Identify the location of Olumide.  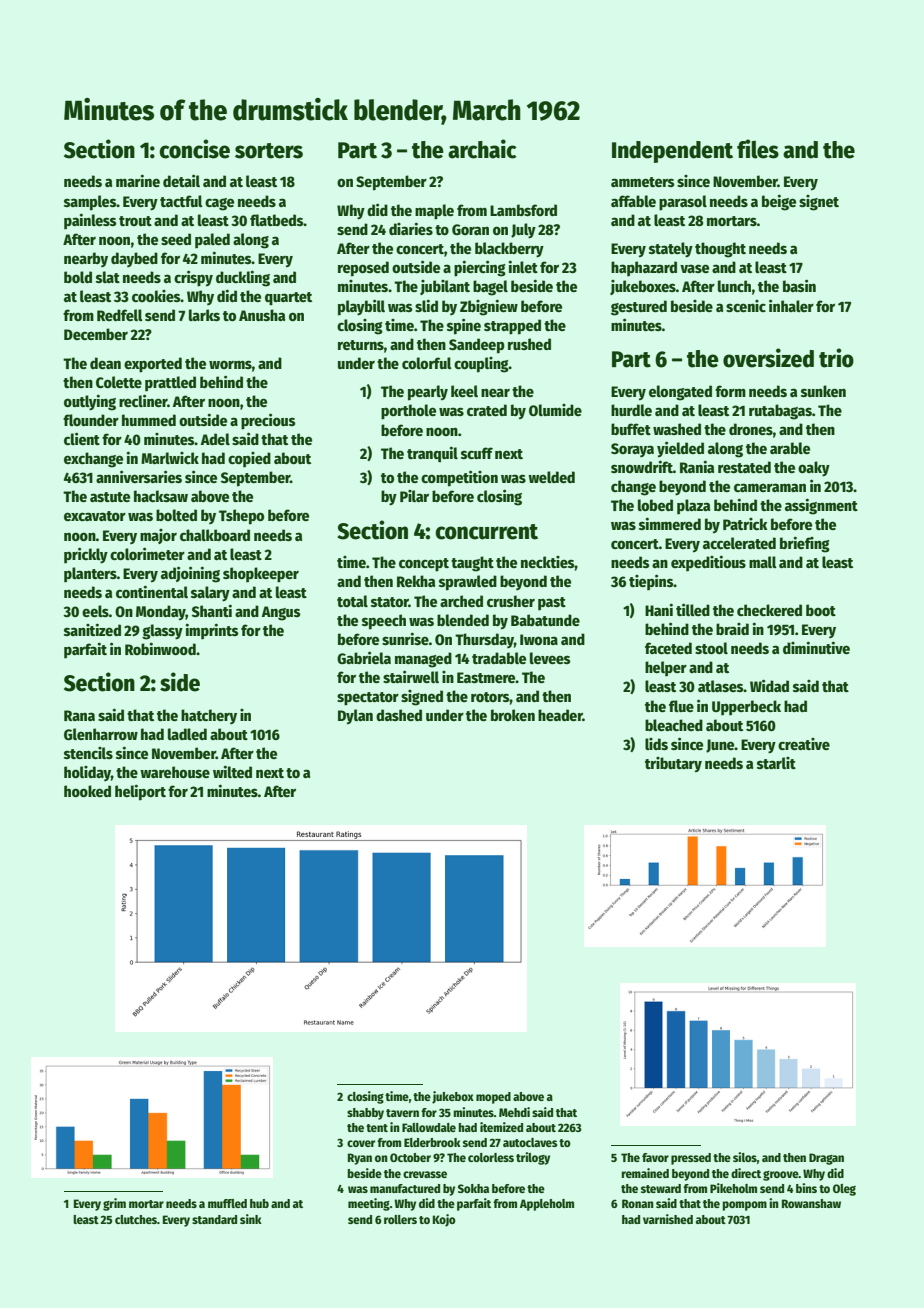
(555, 410).
